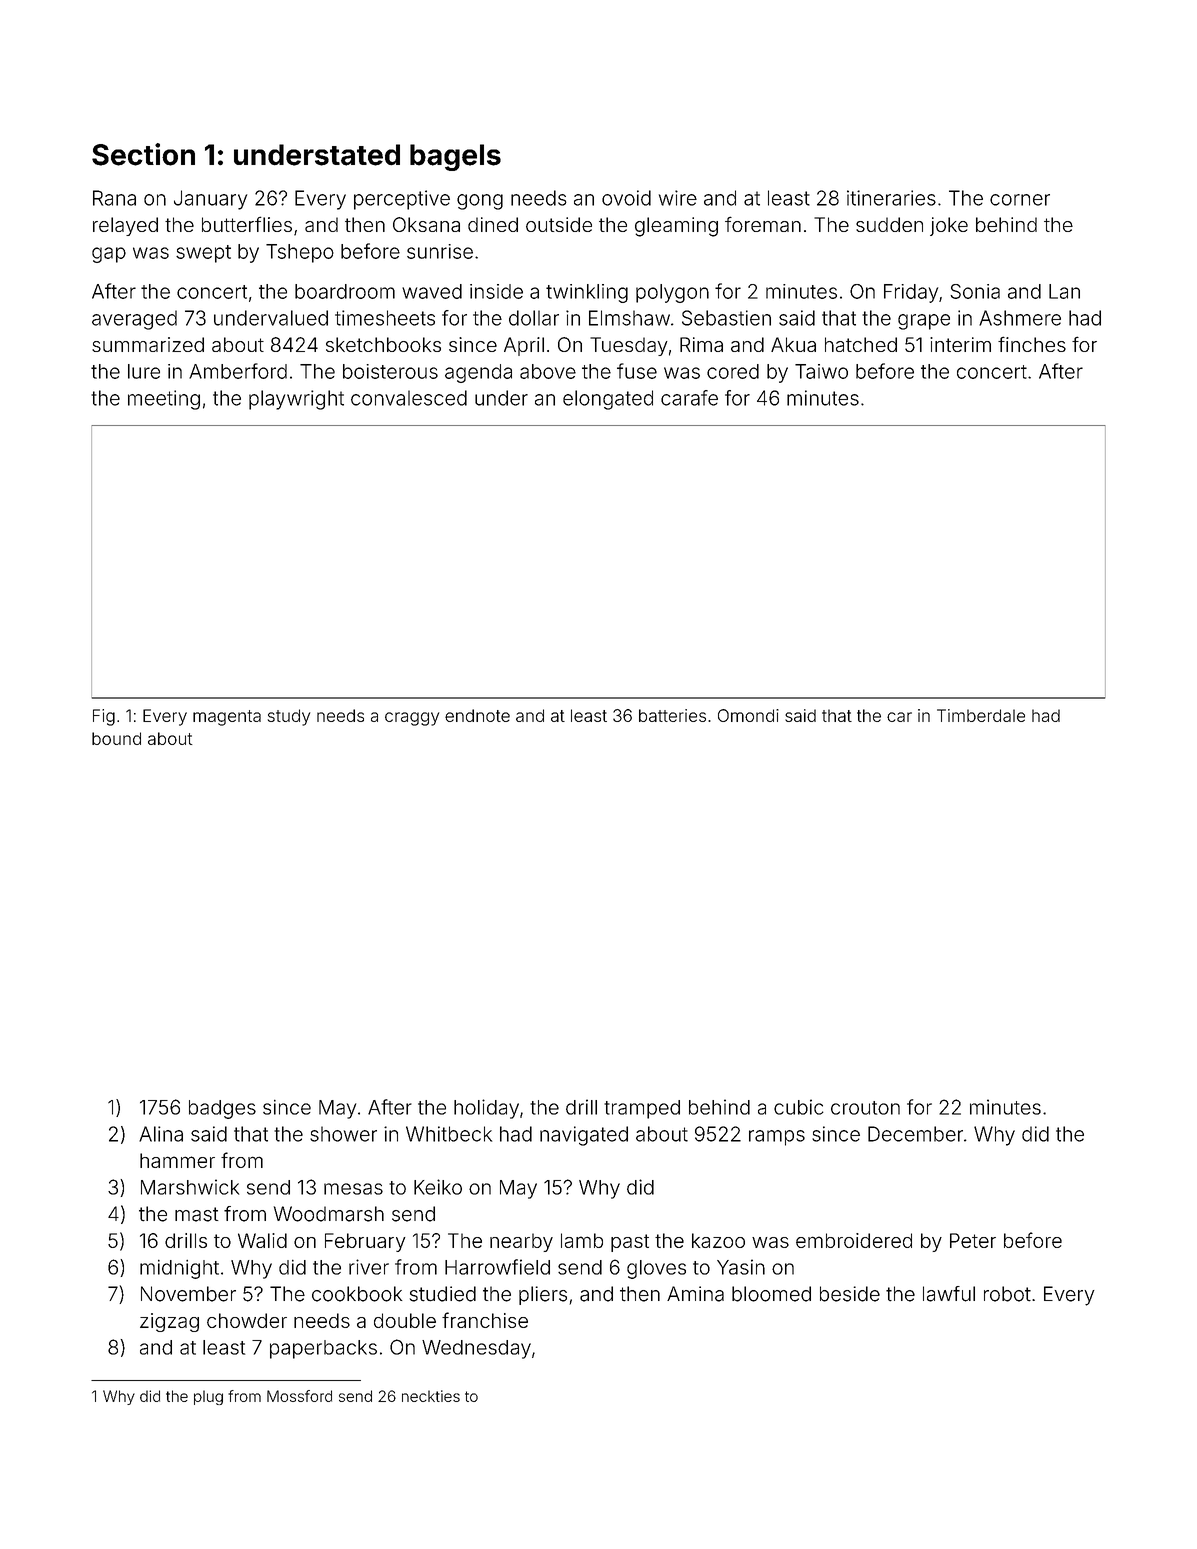 The image size is (1197, 1549). Describe the element at coordinates (865, 1108) in the document. I see `crouton` at that location.
